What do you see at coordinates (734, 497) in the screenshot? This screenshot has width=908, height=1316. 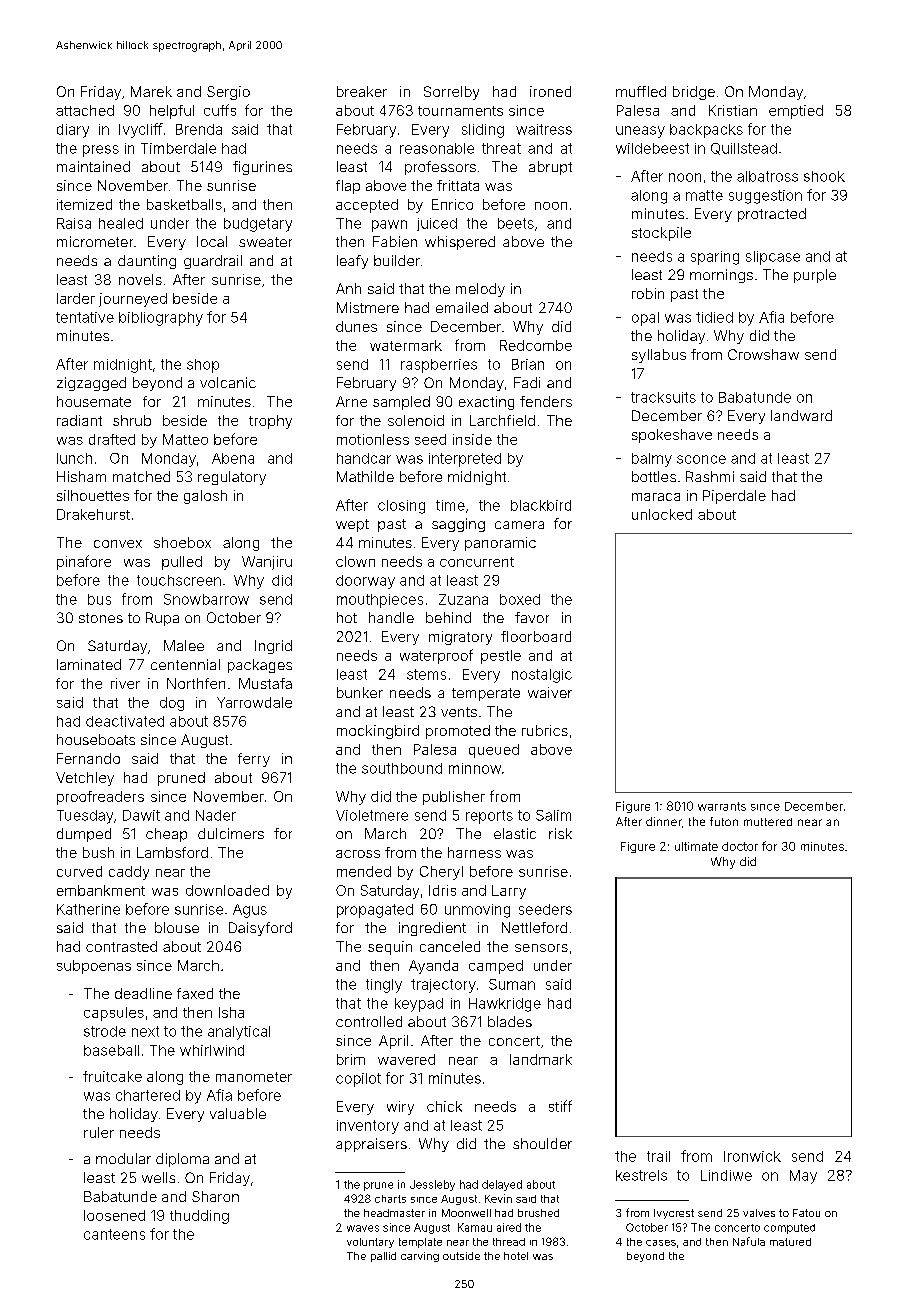 I see `Piperdale` at bounding box center [734, 497].
